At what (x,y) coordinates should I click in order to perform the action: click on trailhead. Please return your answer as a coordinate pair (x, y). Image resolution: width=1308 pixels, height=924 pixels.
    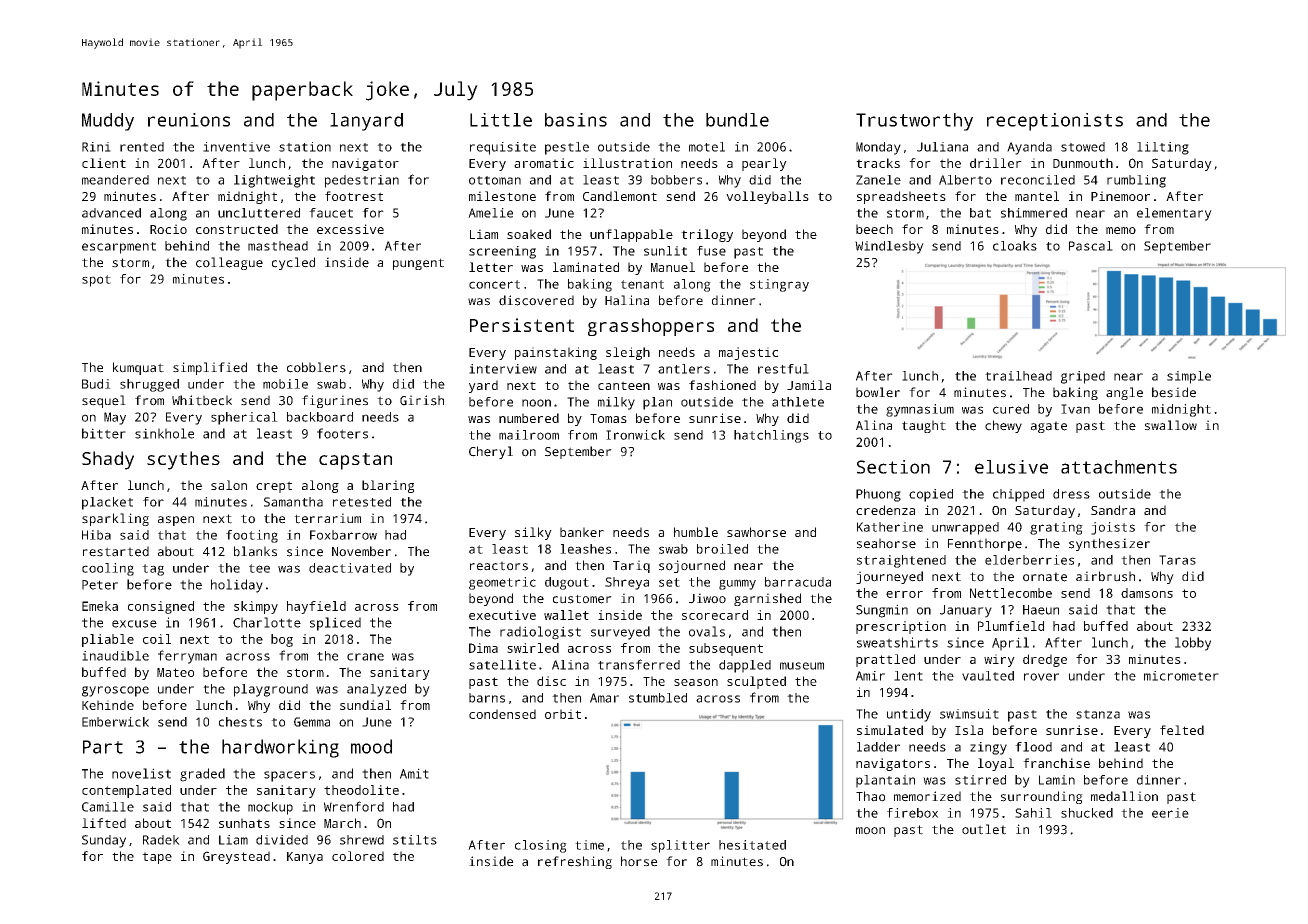
    Looking at the image, I should click on (1018, 376).
